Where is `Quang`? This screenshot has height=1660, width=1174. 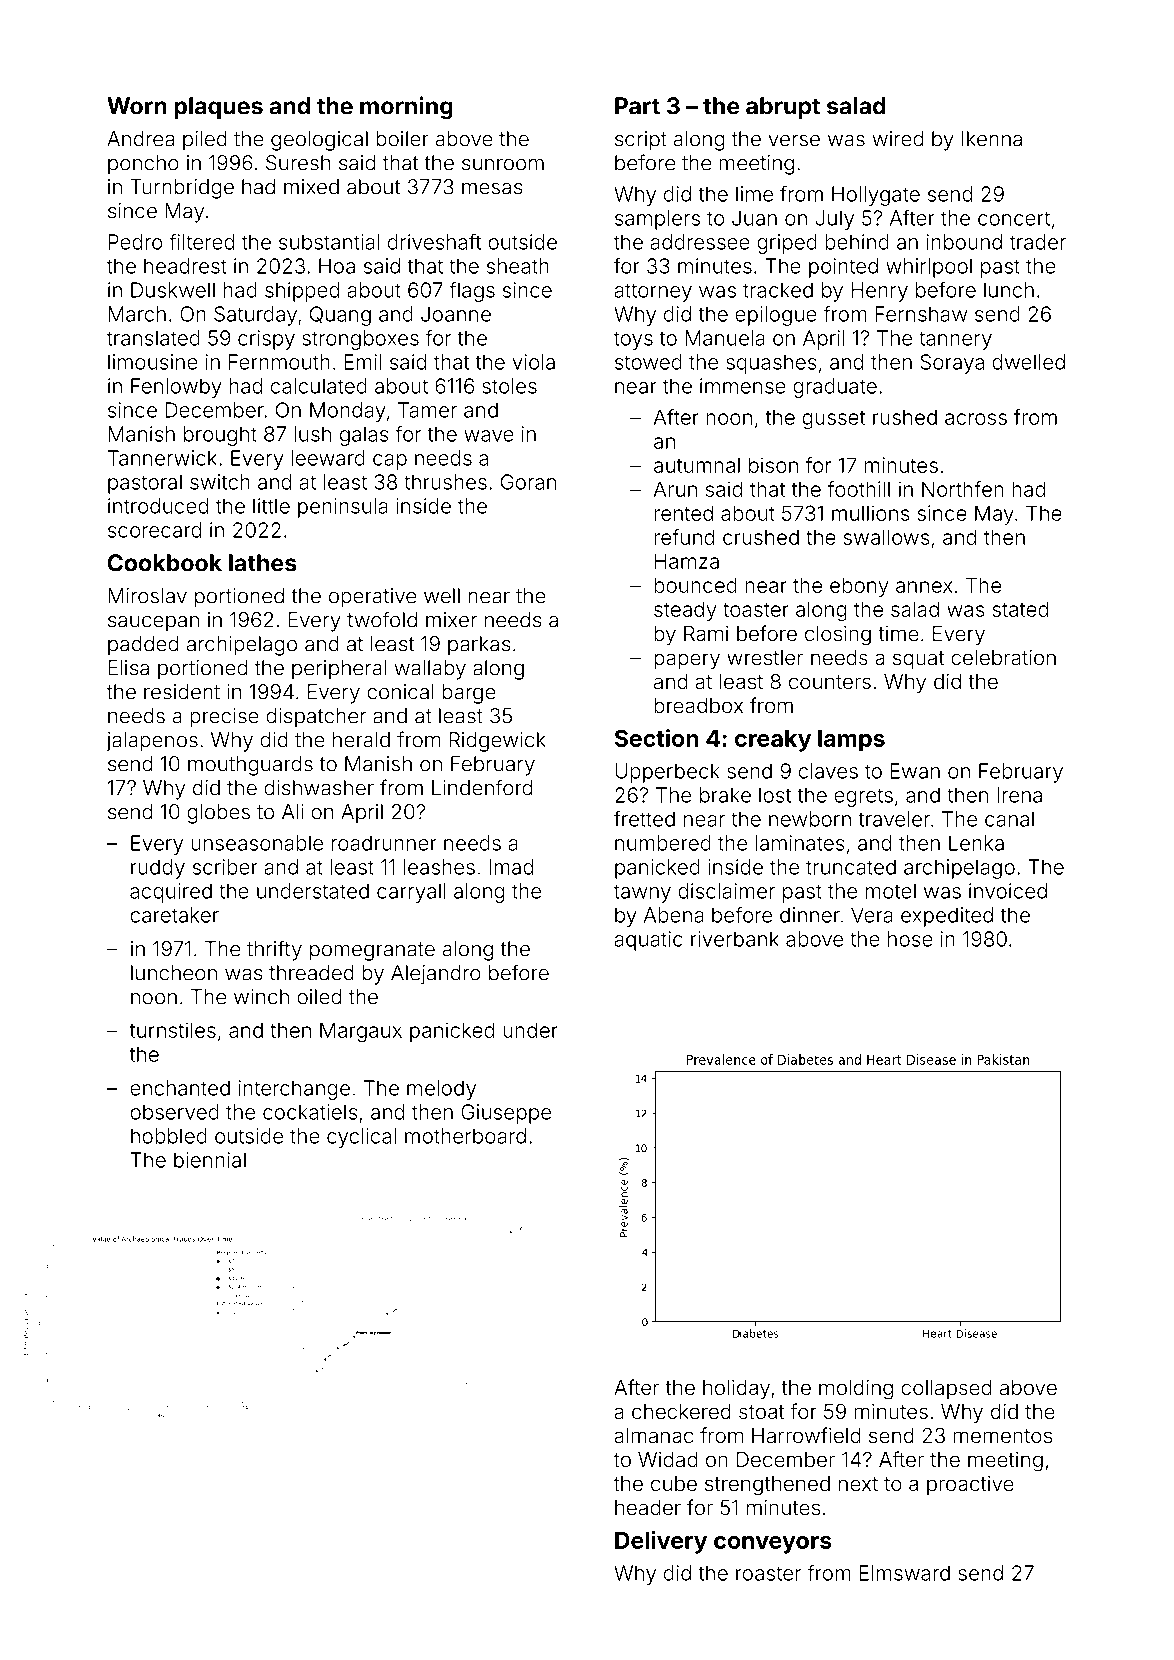 Quang is located at coordinates (340, 316).
